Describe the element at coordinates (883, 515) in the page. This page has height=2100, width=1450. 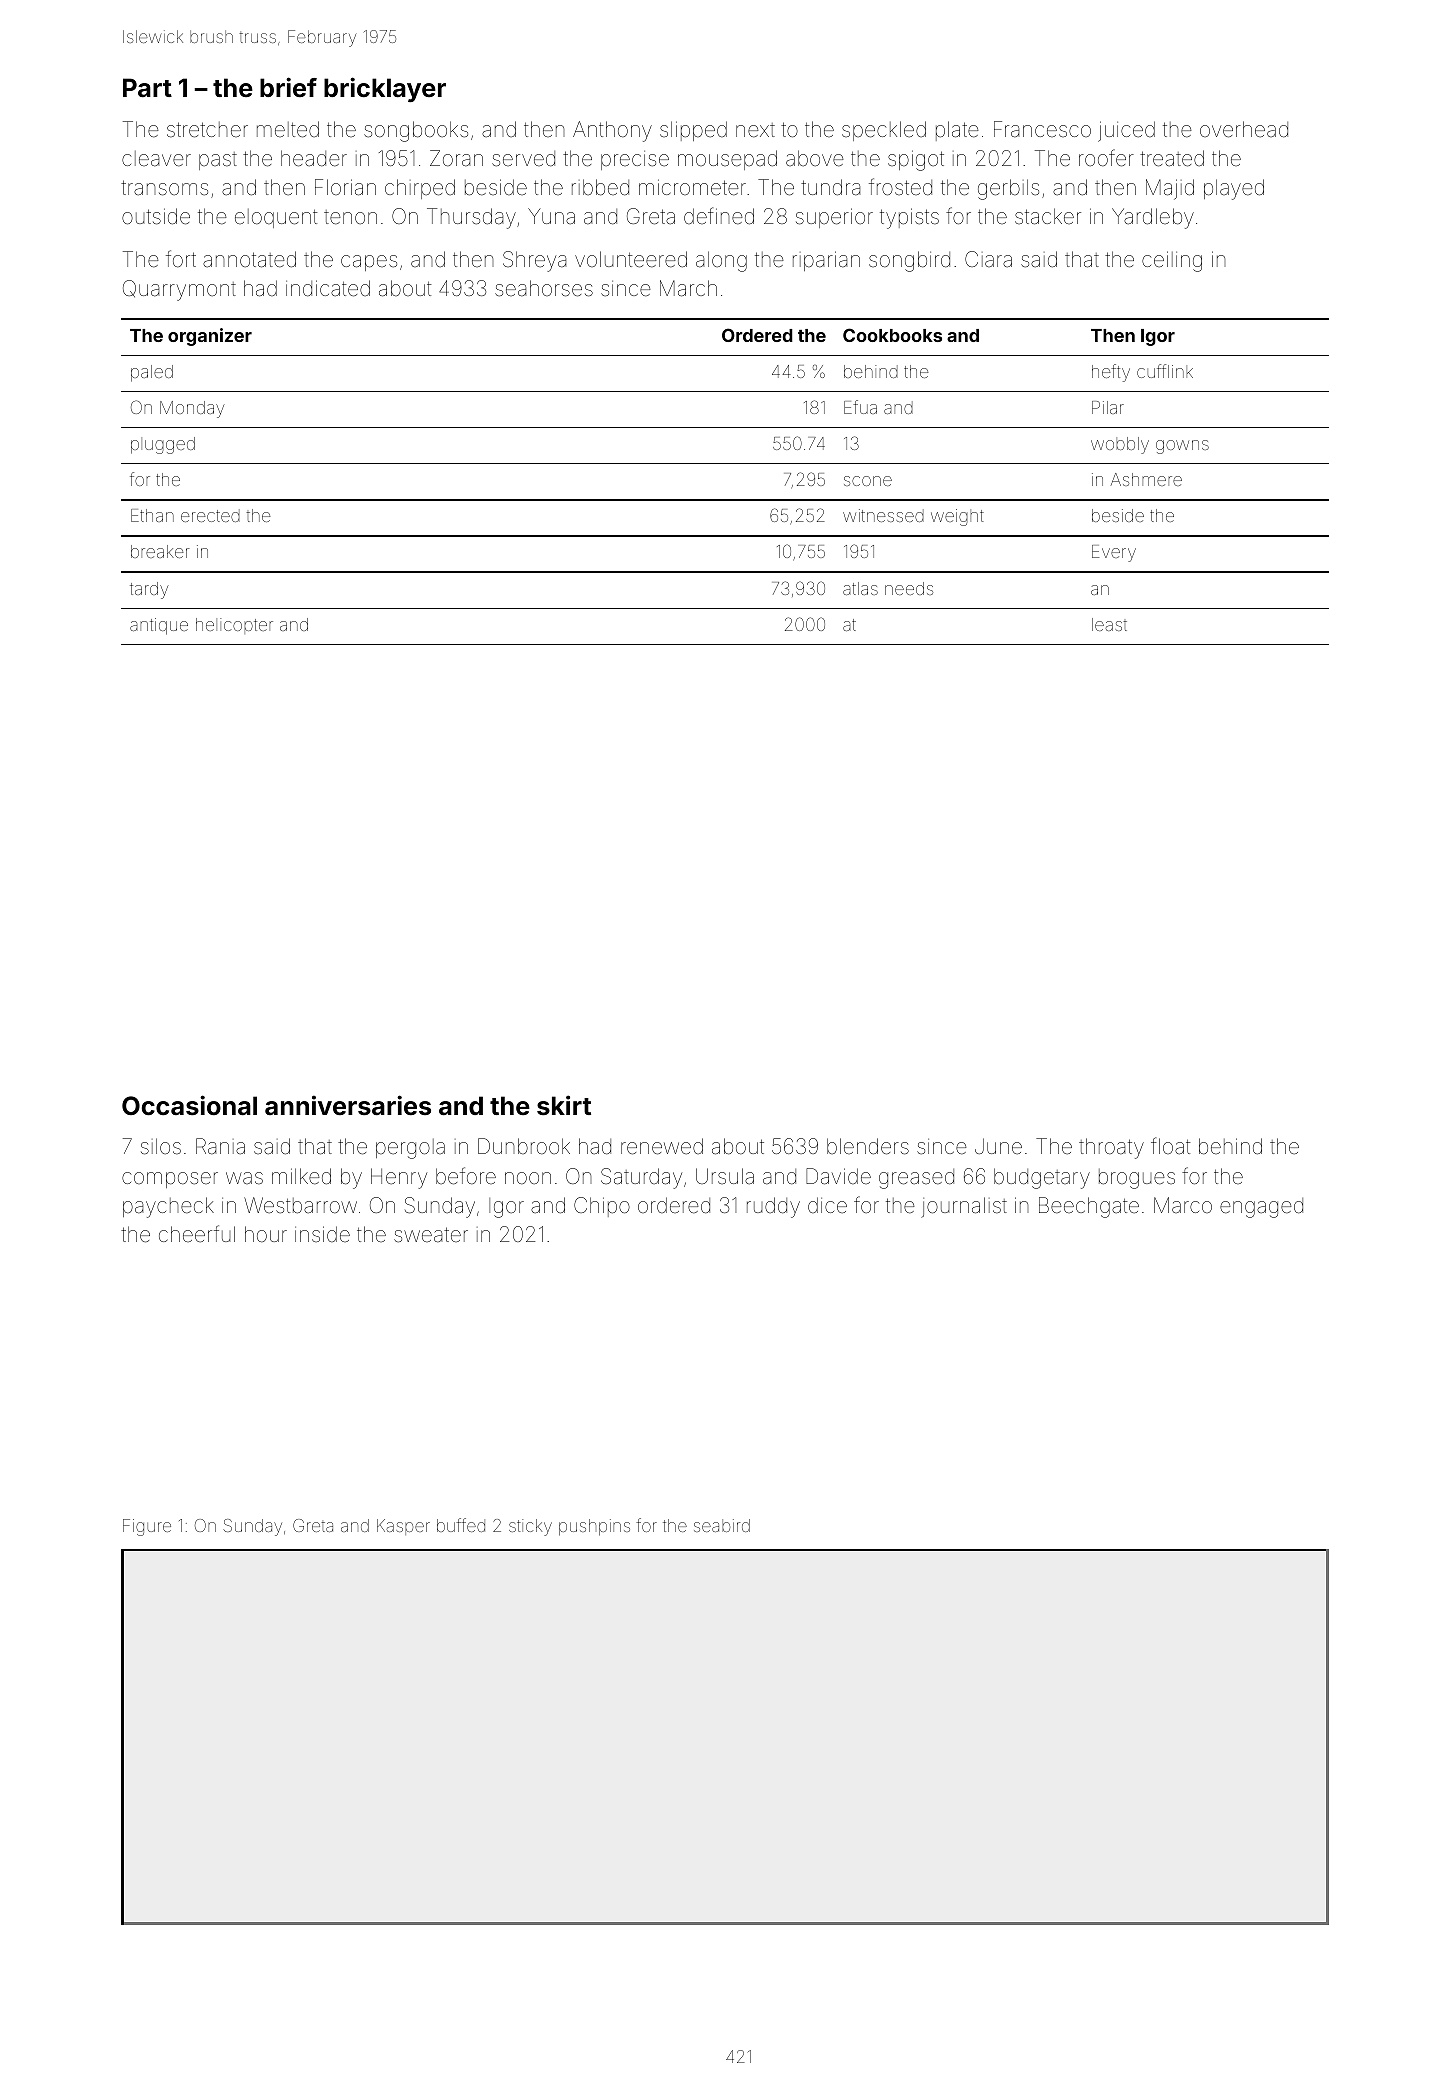
I see `witnessed` at that location.
